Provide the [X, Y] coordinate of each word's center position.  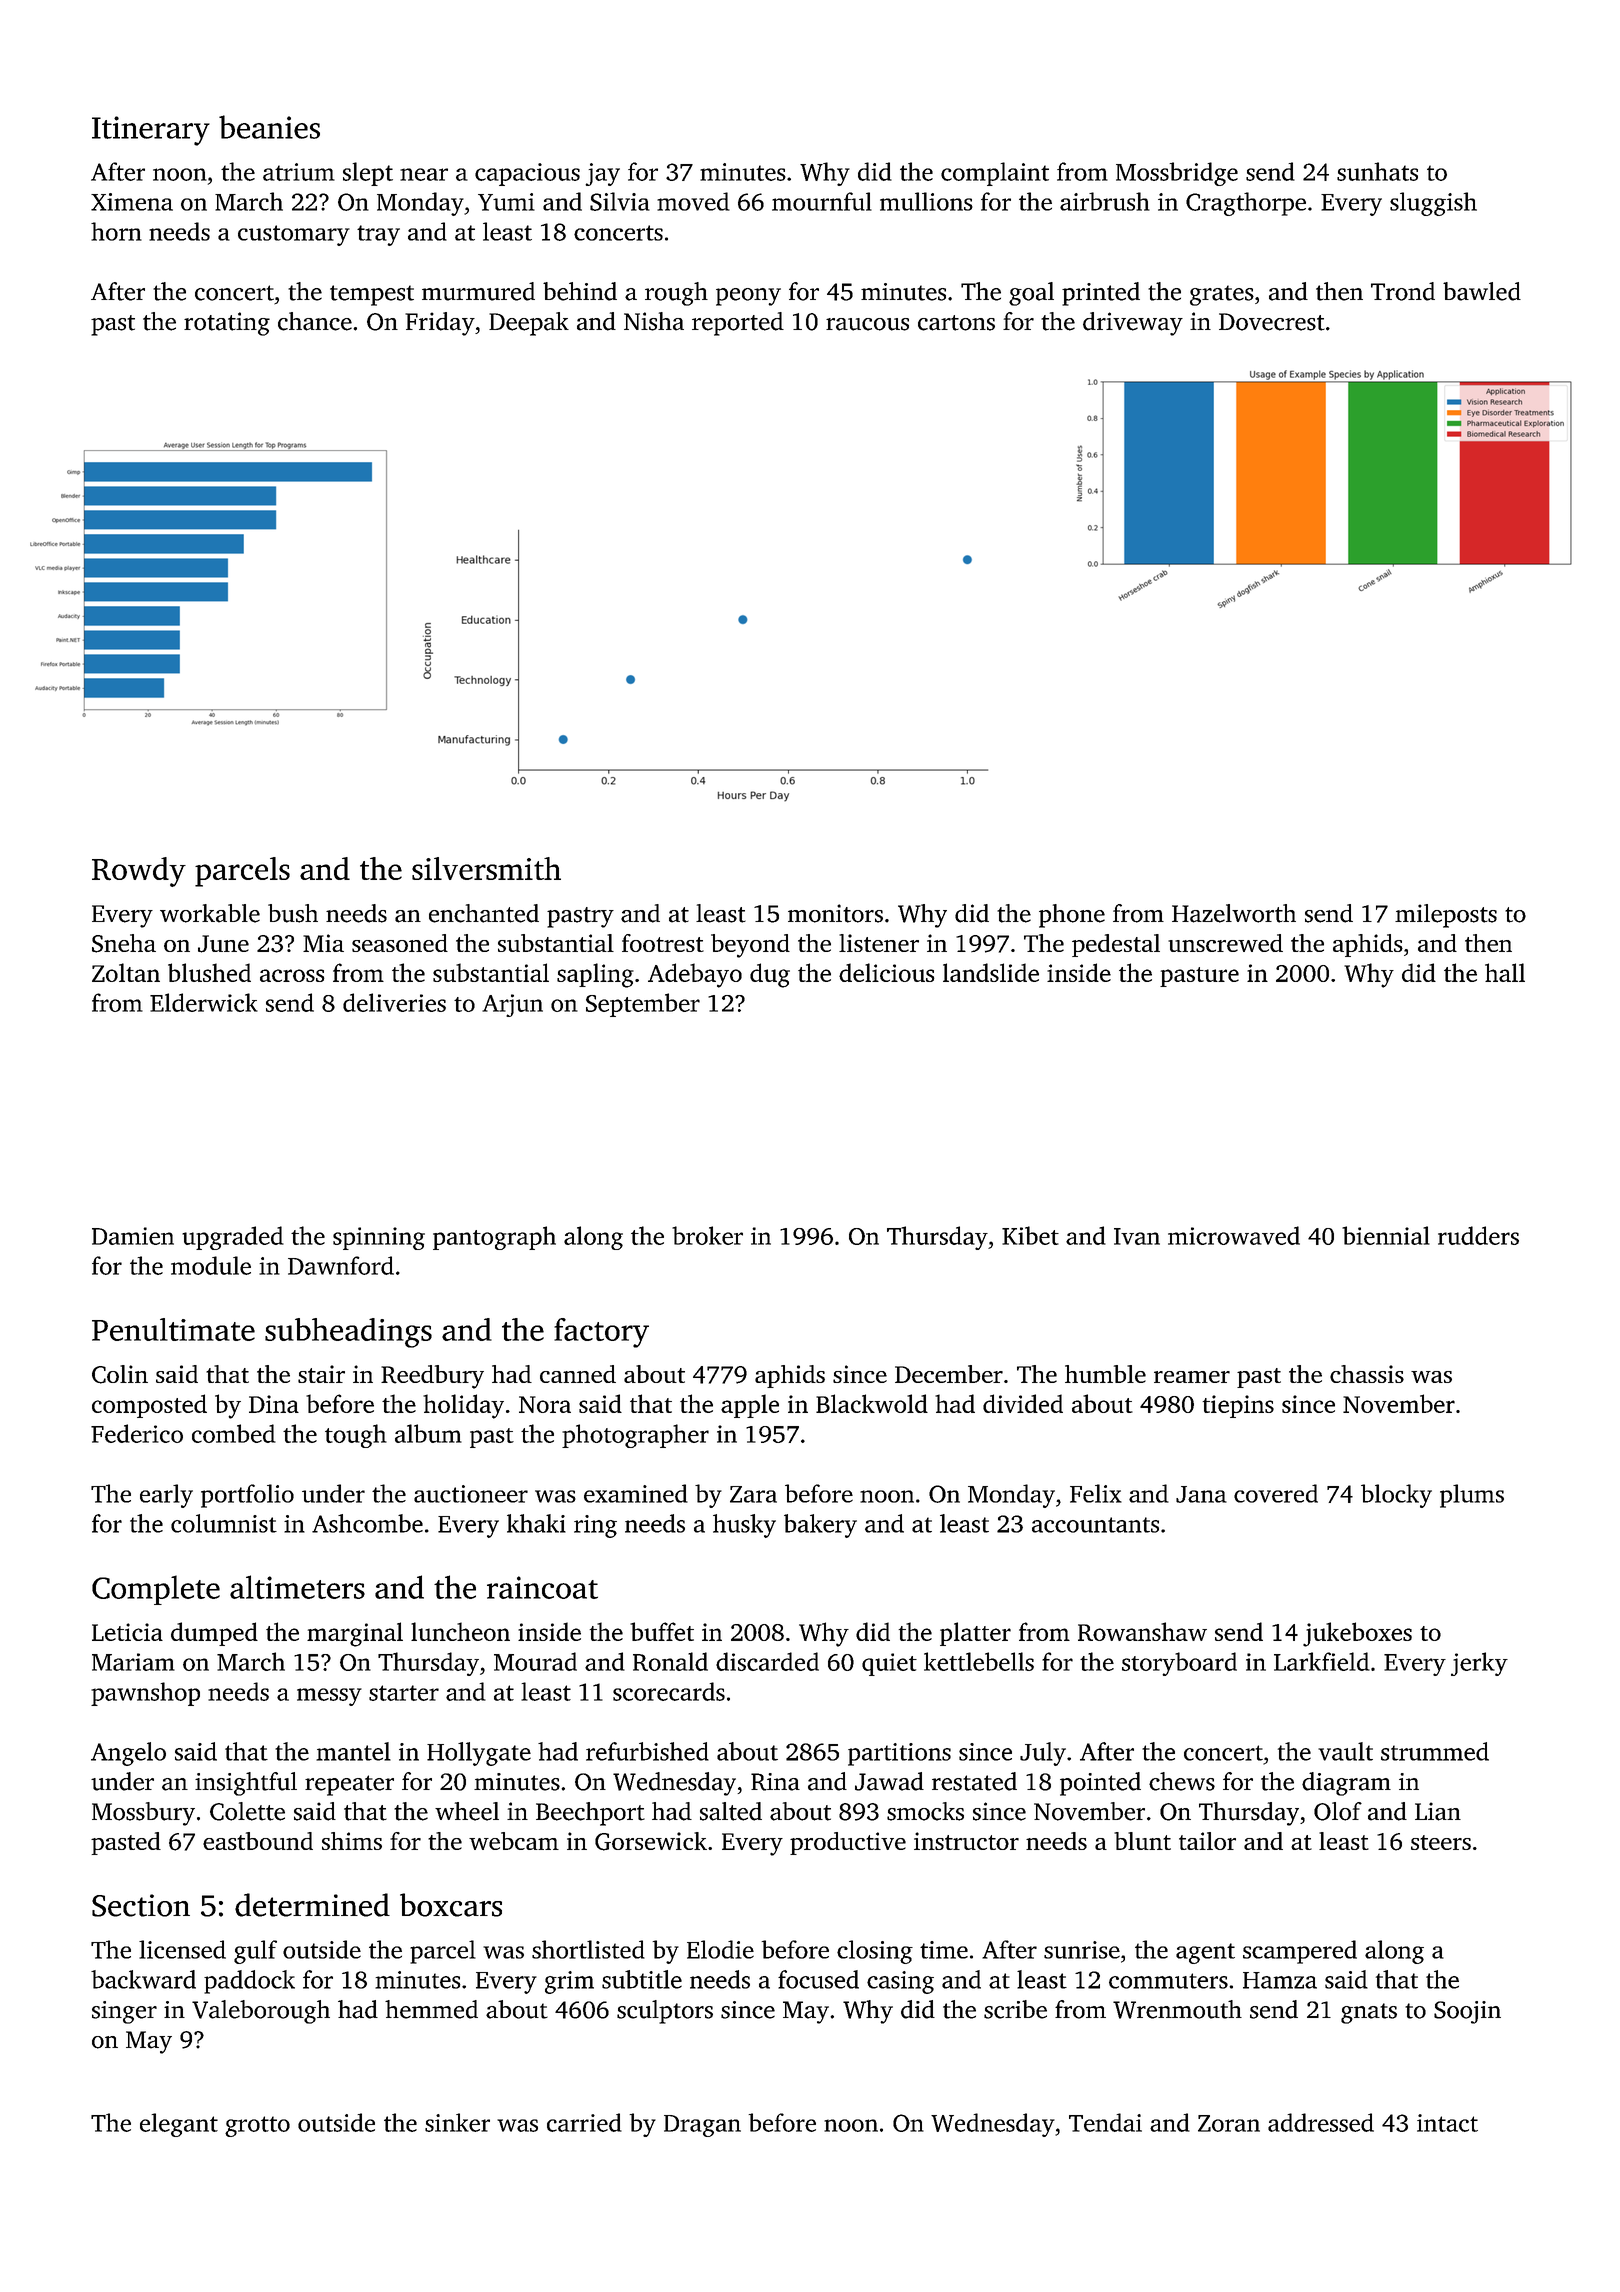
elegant [179, 2125]
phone [1072, 916]
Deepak [529, 324]
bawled [1482, 291]
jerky [1479, 1664]
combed [234, 1433]
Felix [1096, 1493]
